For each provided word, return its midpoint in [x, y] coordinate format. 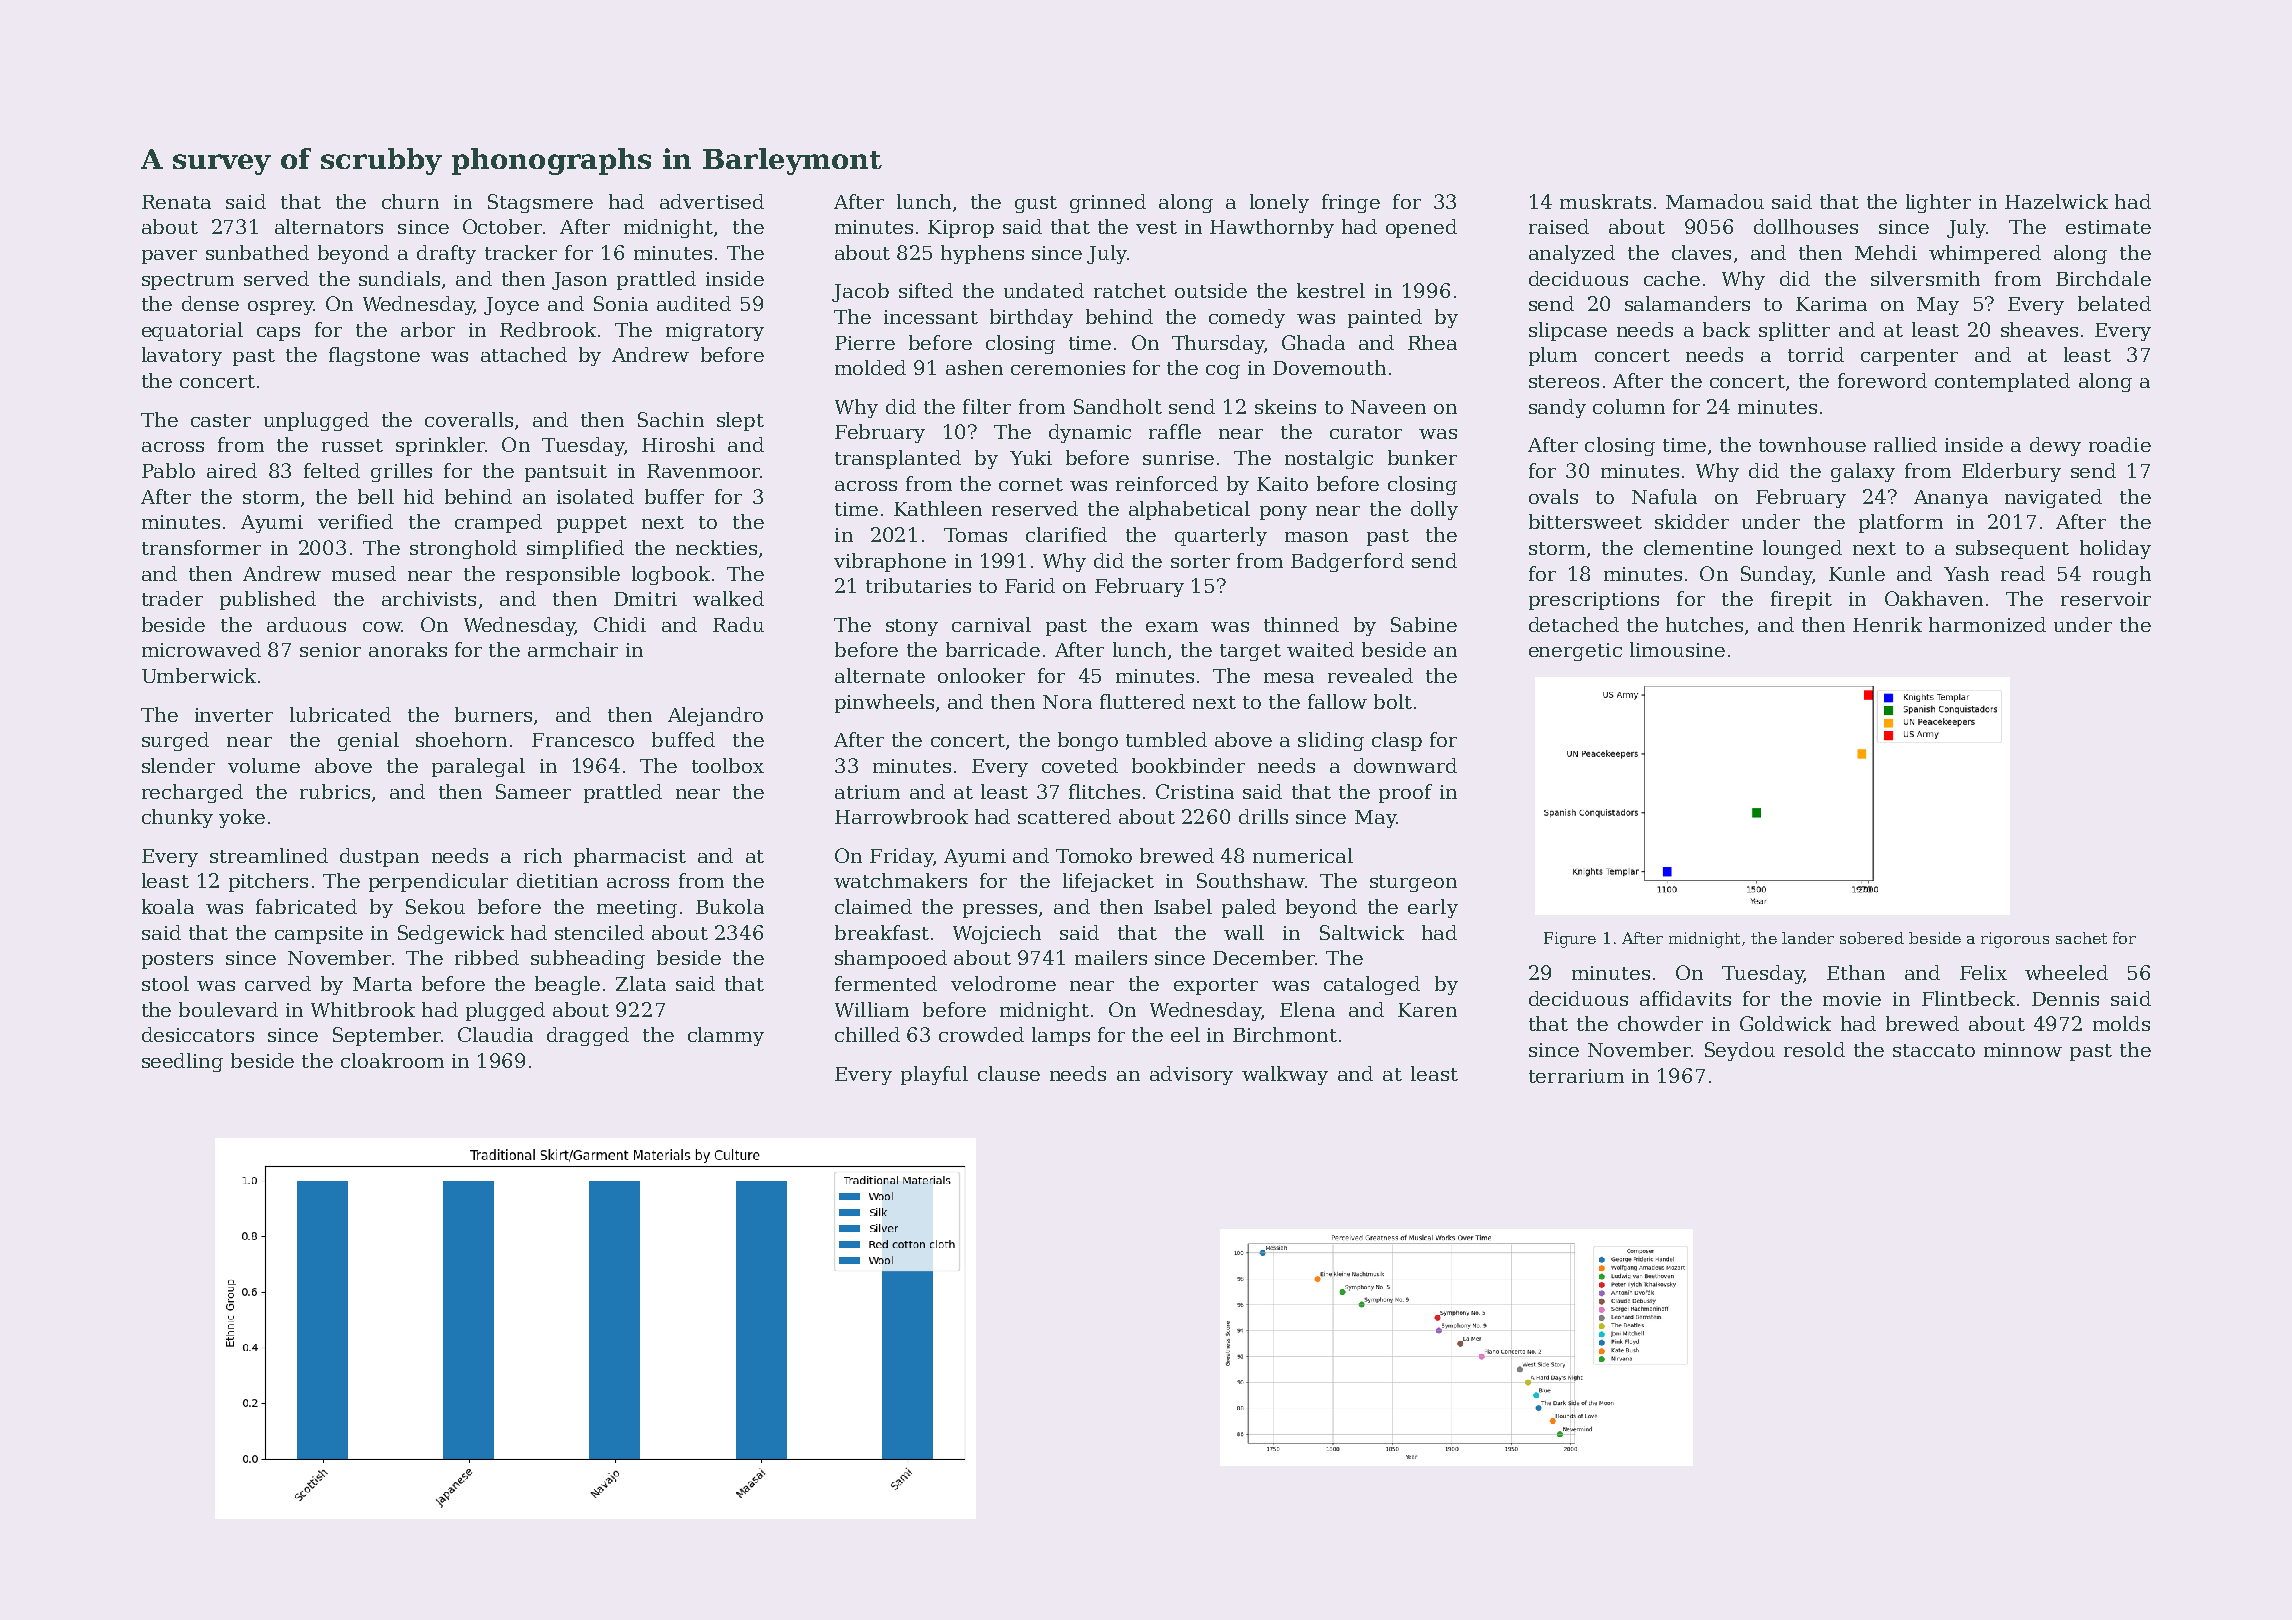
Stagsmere [540, 203]
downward [1405, 765]
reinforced [1167, 483]
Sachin [671, 419]
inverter [234, 715]
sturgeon [1413, 883]
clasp [1397, 741]
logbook [671, 575]
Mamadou [1715, 201]
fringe [1351, 203]
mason [1316, 537]
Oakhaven [1934, 598]
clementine [1698, 547]
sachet [2081, 938]
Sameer [533, 791]
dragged [588, 1036]
